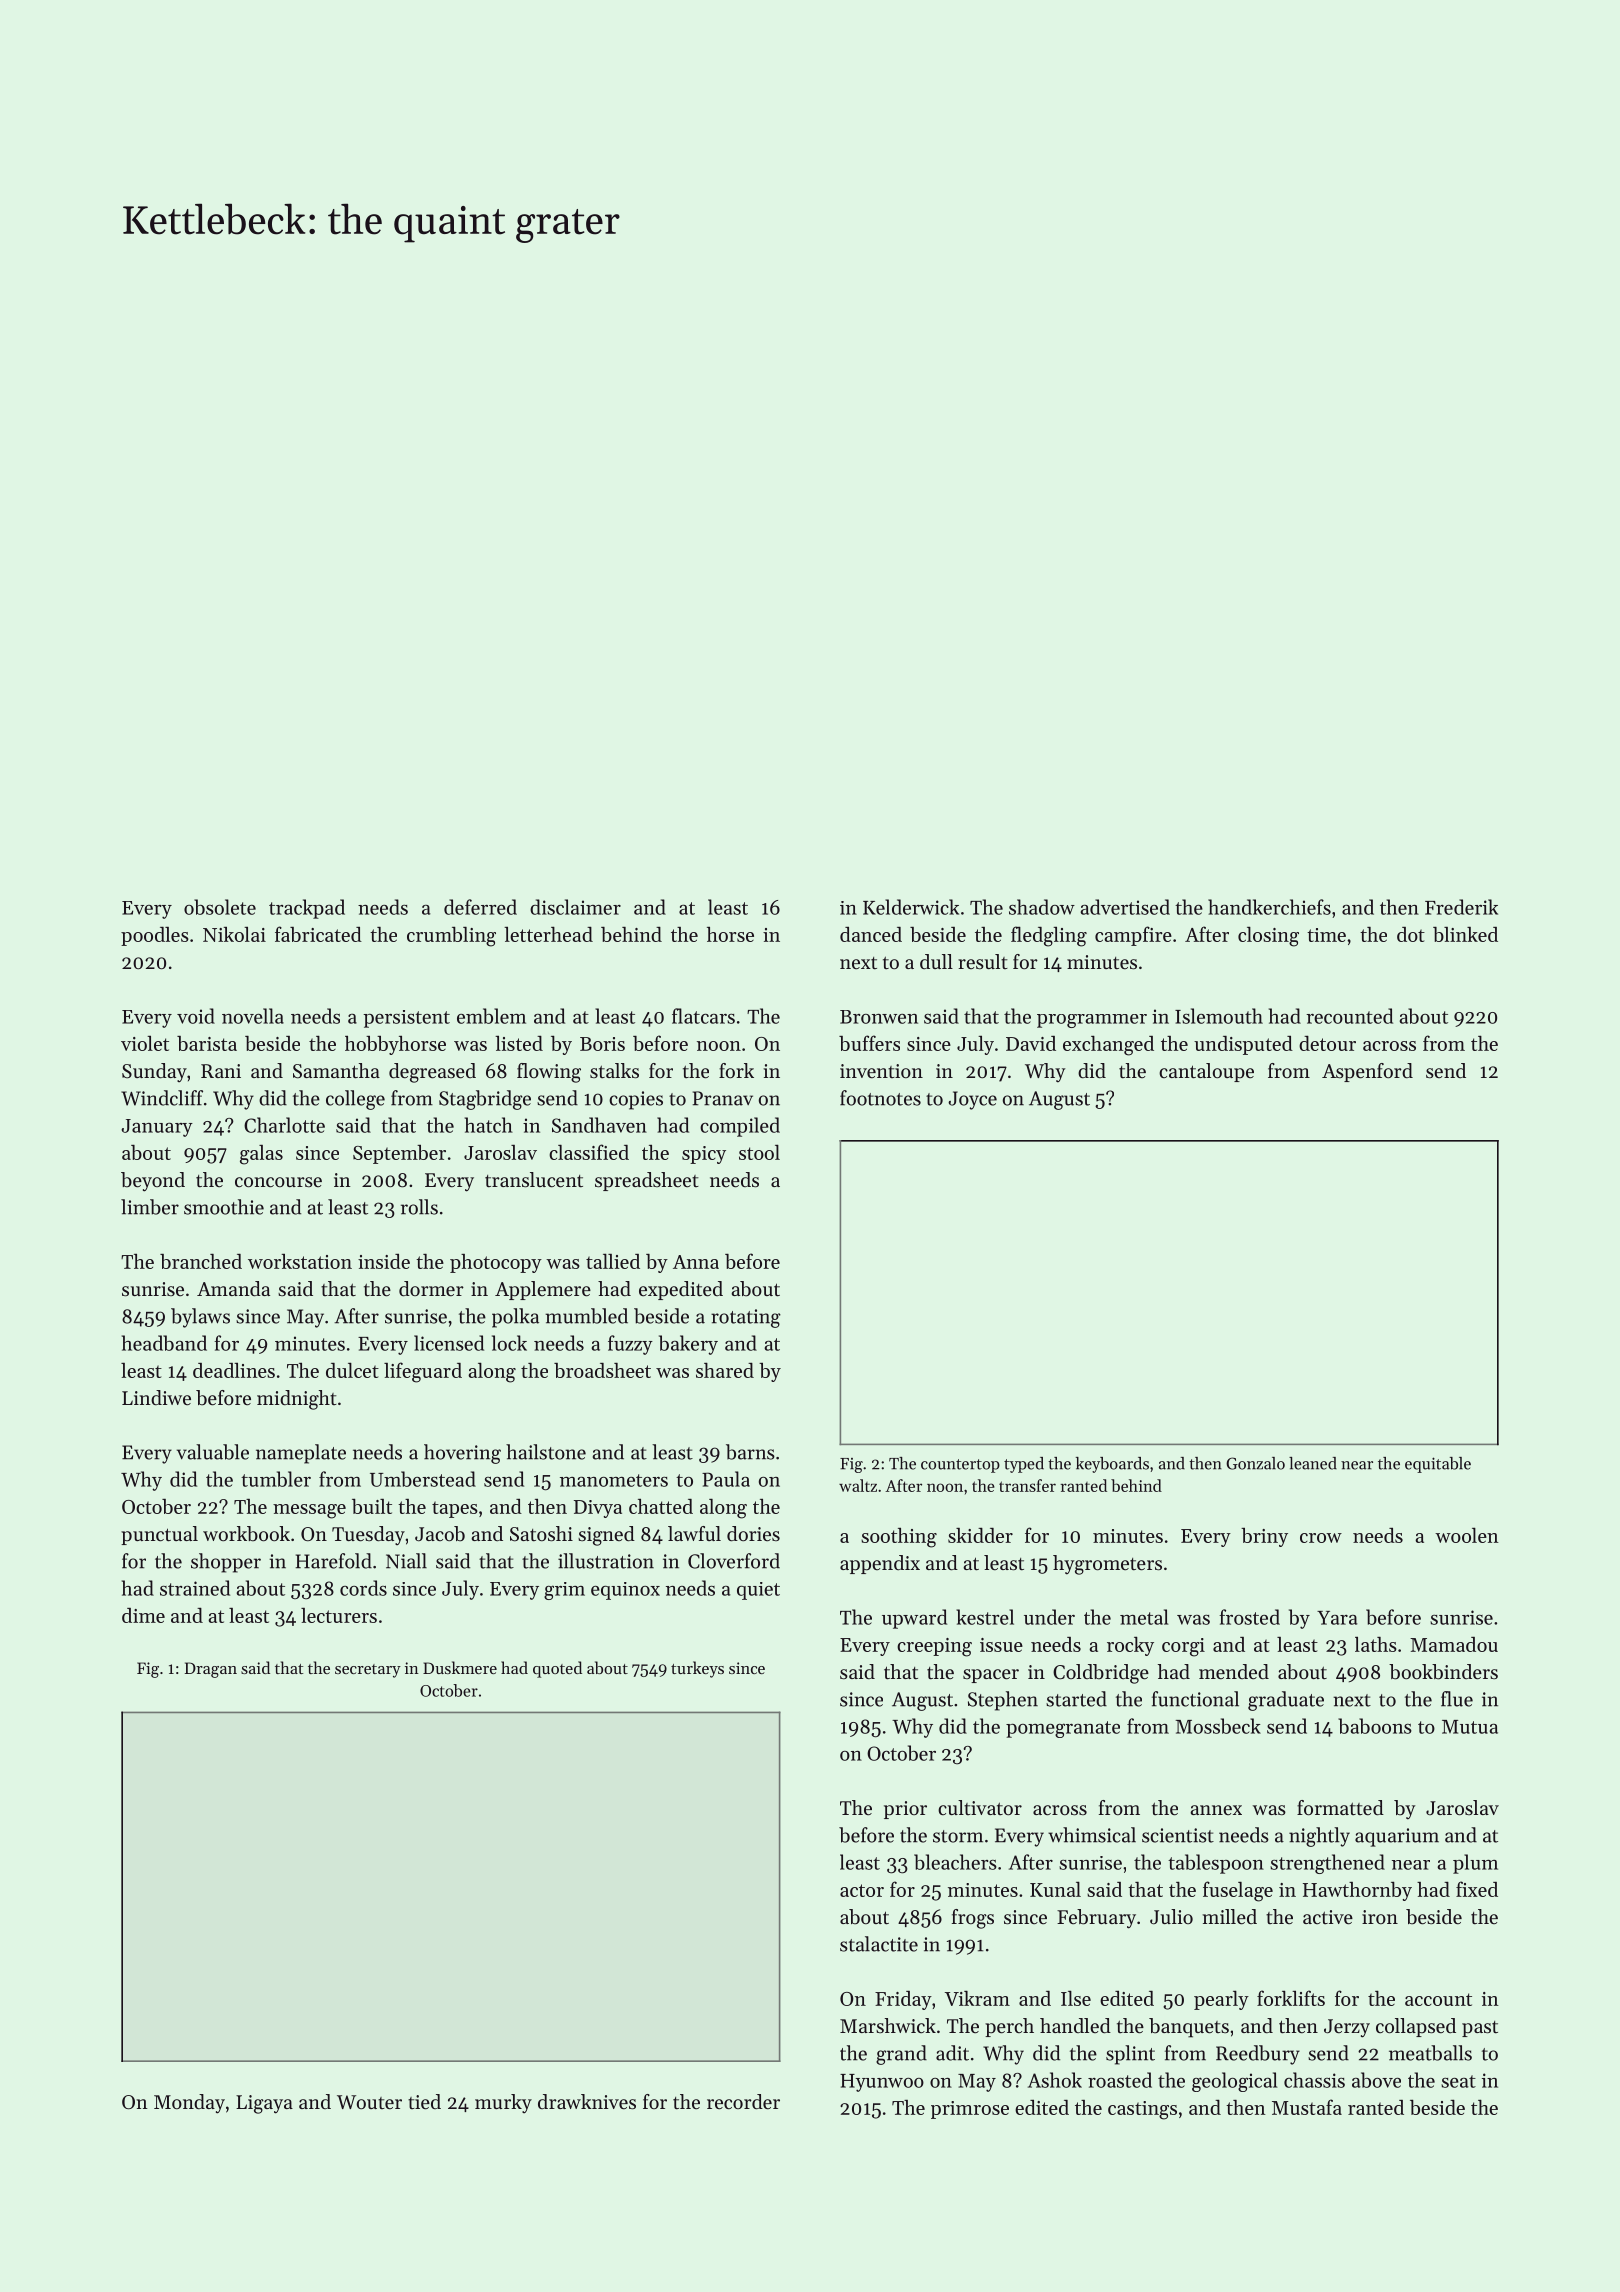 Image resolution: width=1620 pixels, height=2292 pixels. I want to click on aquarium, so click(1397, 1837).
